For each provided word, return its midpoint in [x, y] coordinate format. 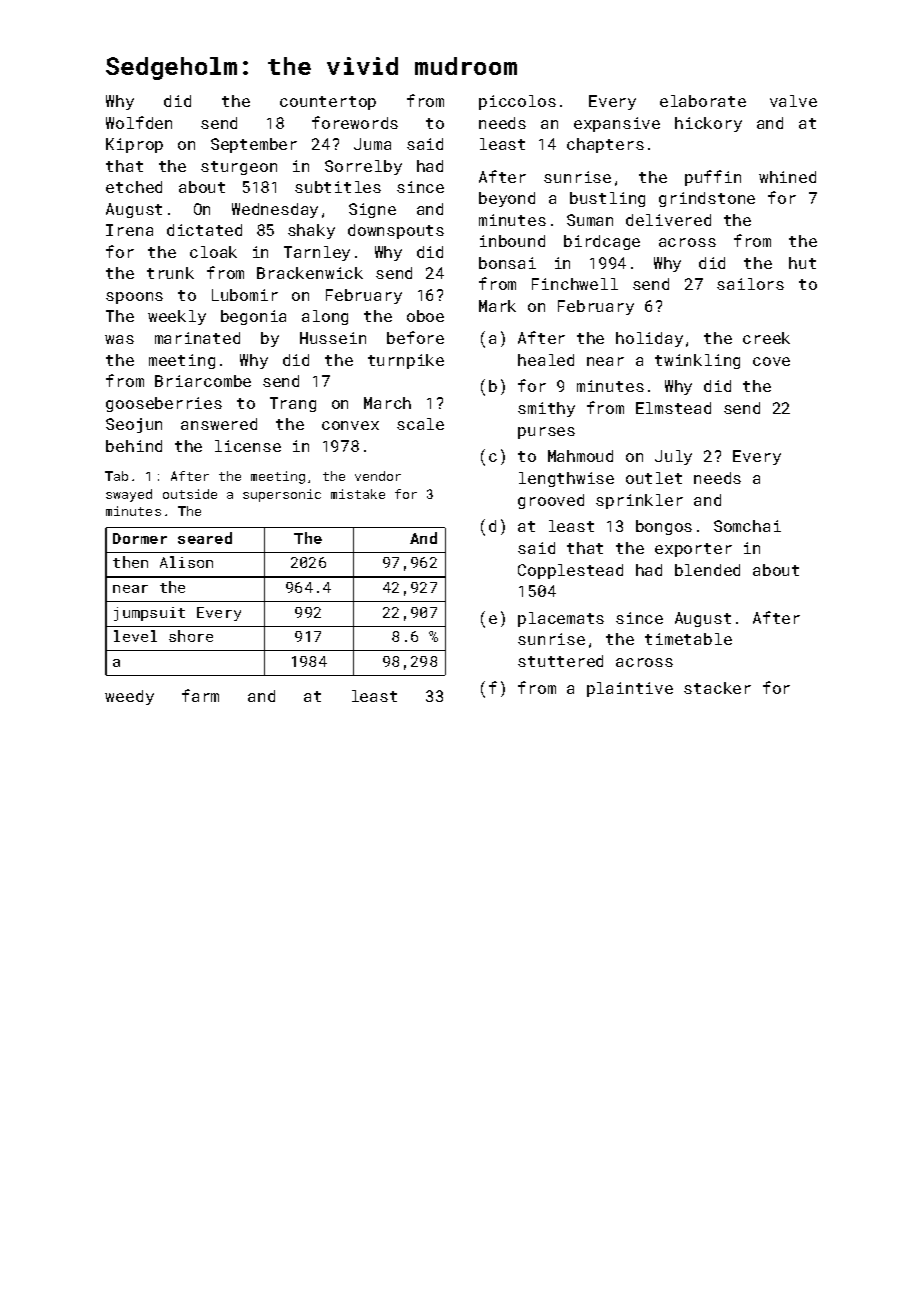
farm [200, 695]
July [673, 457]
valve [793, 101]
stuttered [560, 661]
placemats [561, 619]
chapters [605, 145]
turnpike [406, 361]
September [254, 145]
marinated [197, 338]
